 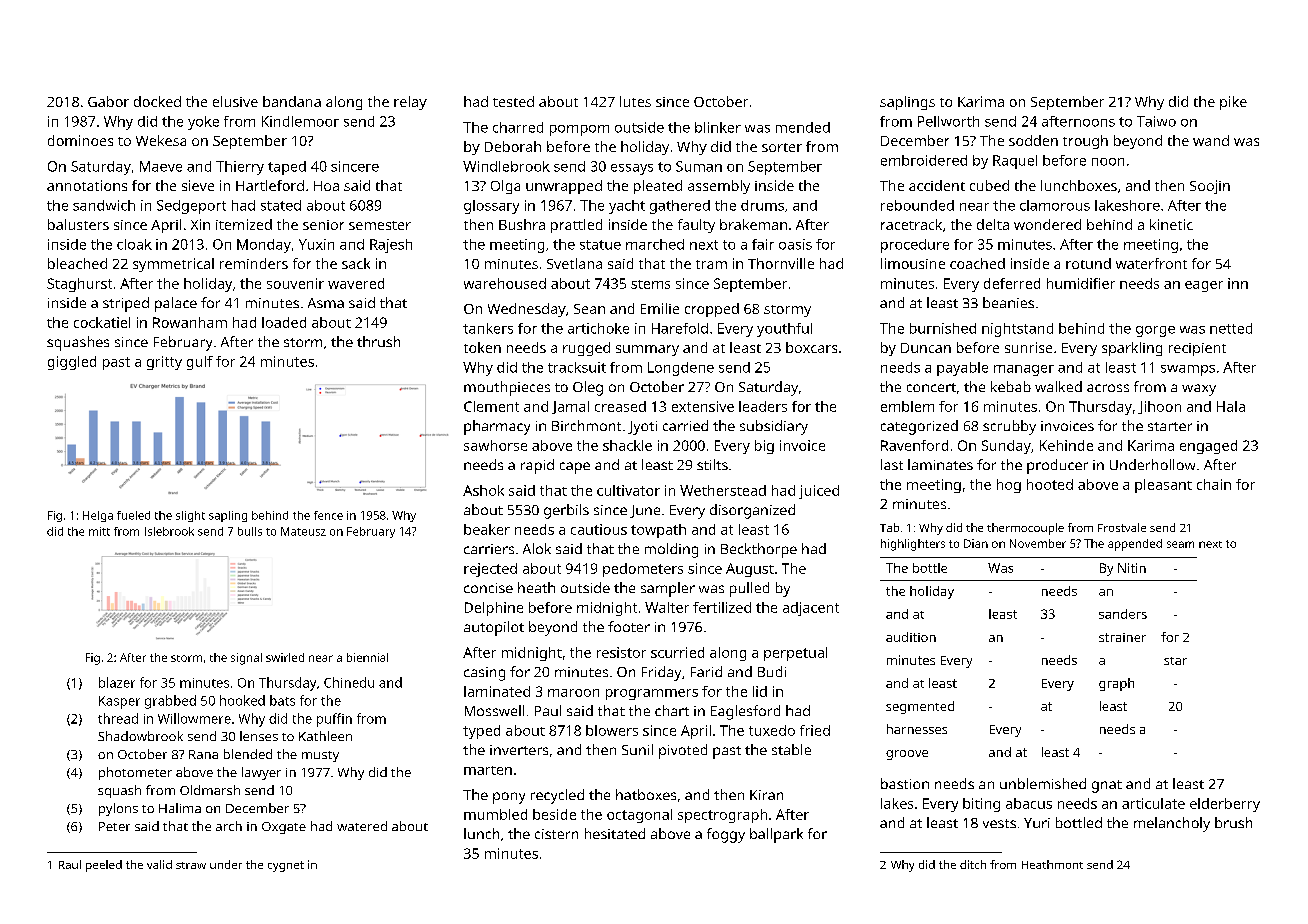 I want to click on concert, so click(x=931, y=387).
